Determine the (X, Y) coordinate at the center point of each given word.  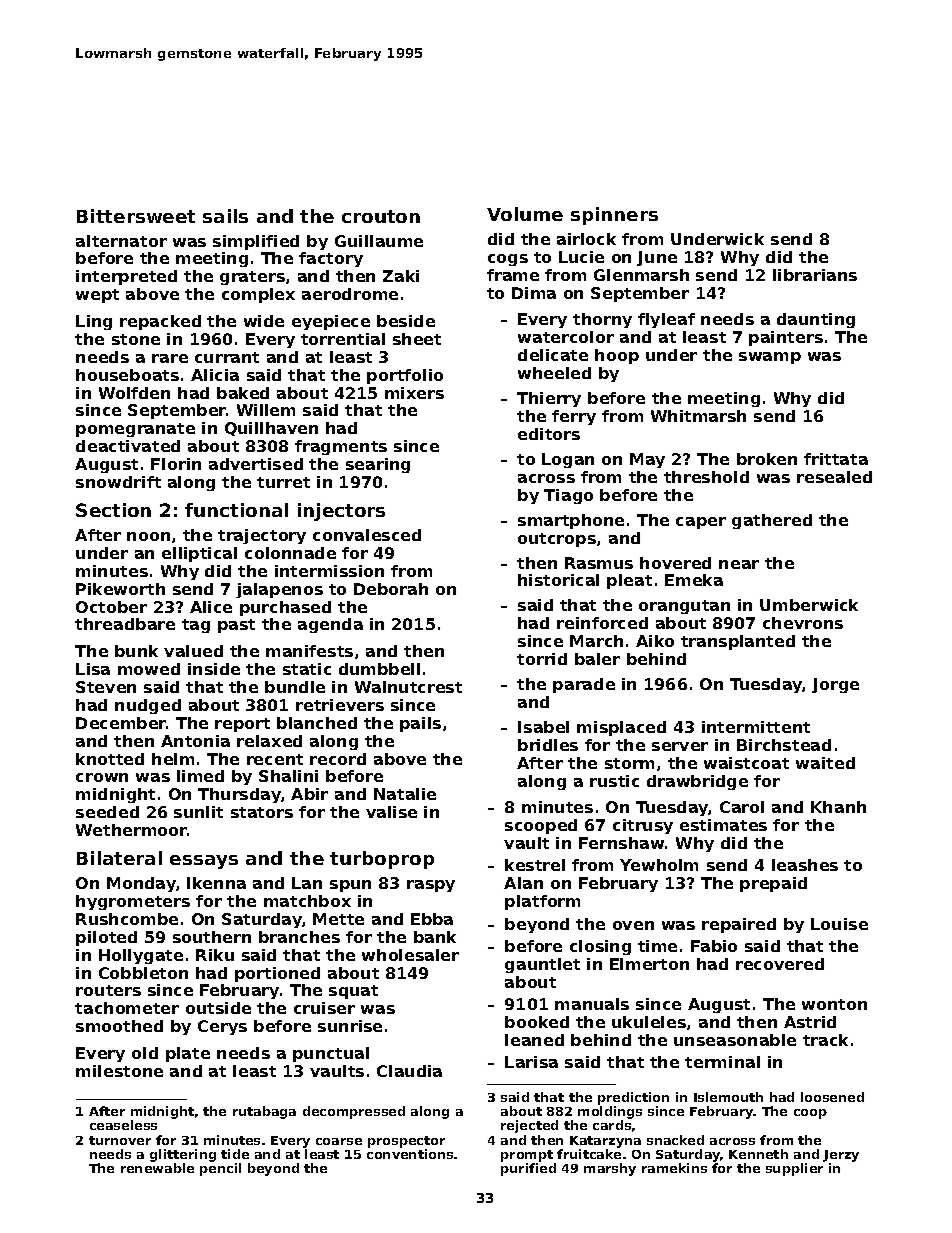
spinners (614, 216)
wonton (834, 1004)
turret (283, 482)
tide (235, 1154)
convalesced (367, 535)
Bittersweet (136, 216)
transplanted (738, 642)
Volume (525, 214)
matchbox (307, 901)
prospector (406, 1142)
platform (542, 902)
